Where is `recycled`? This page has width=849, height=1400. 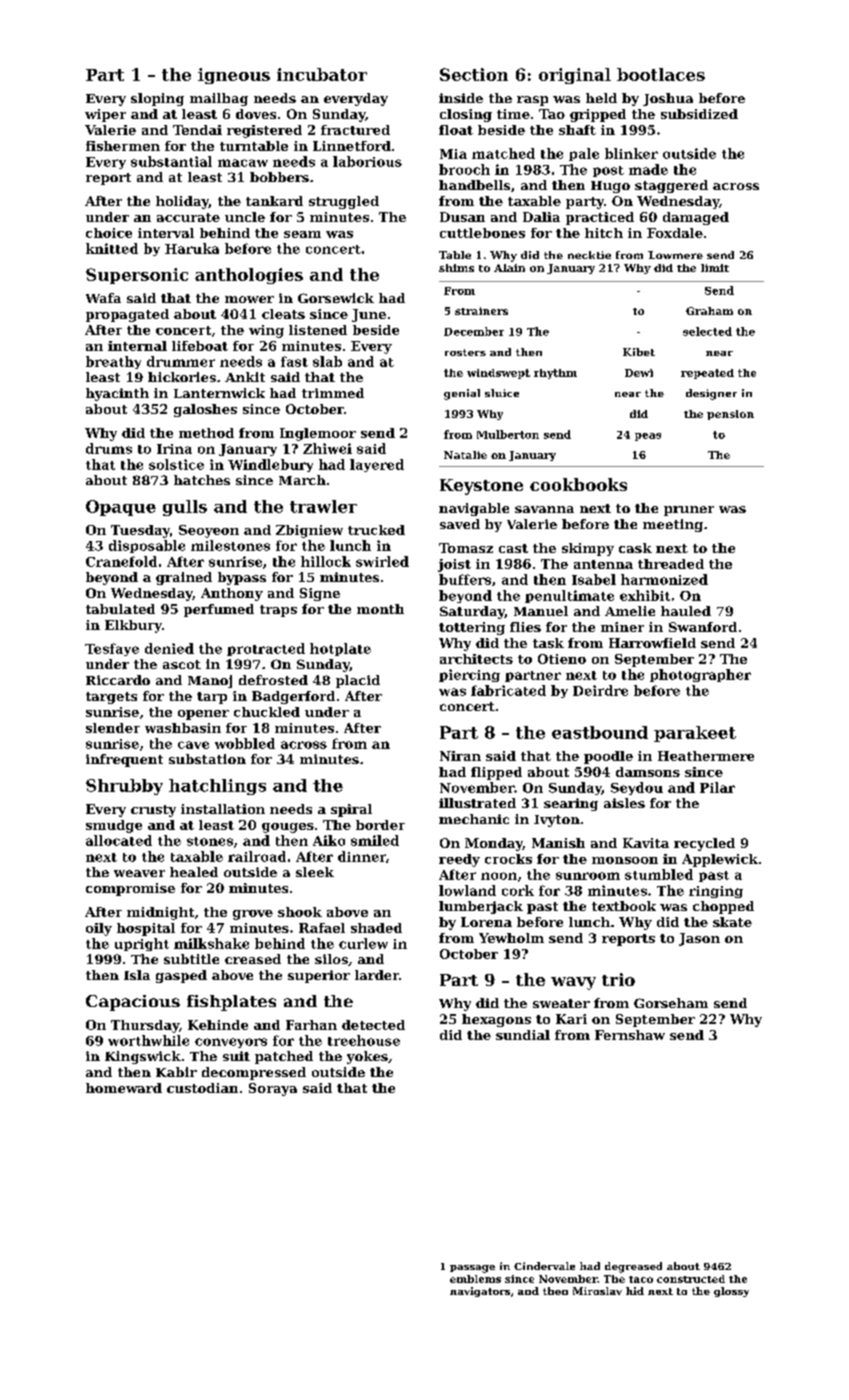 recycled is located at coordinates (704, 844).
